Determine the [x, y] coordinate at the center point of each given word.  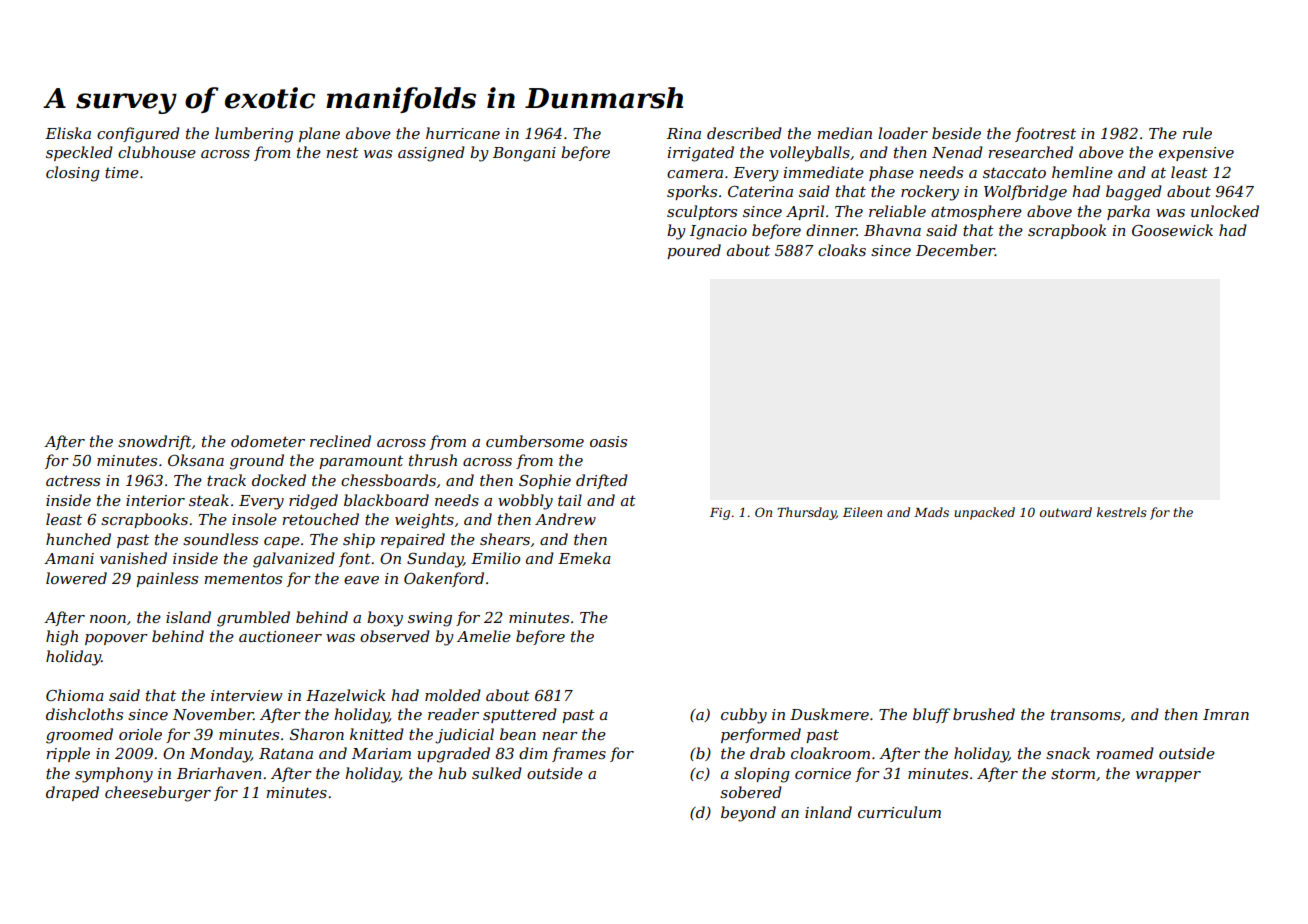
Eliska [68, 133]
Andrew [565, 519]
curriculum [899, 812]
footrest [1045, 134]
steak [209, 500]
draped [72, 793]
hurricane [463, 133]
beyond [748, 814]
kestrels [1122, 512]
